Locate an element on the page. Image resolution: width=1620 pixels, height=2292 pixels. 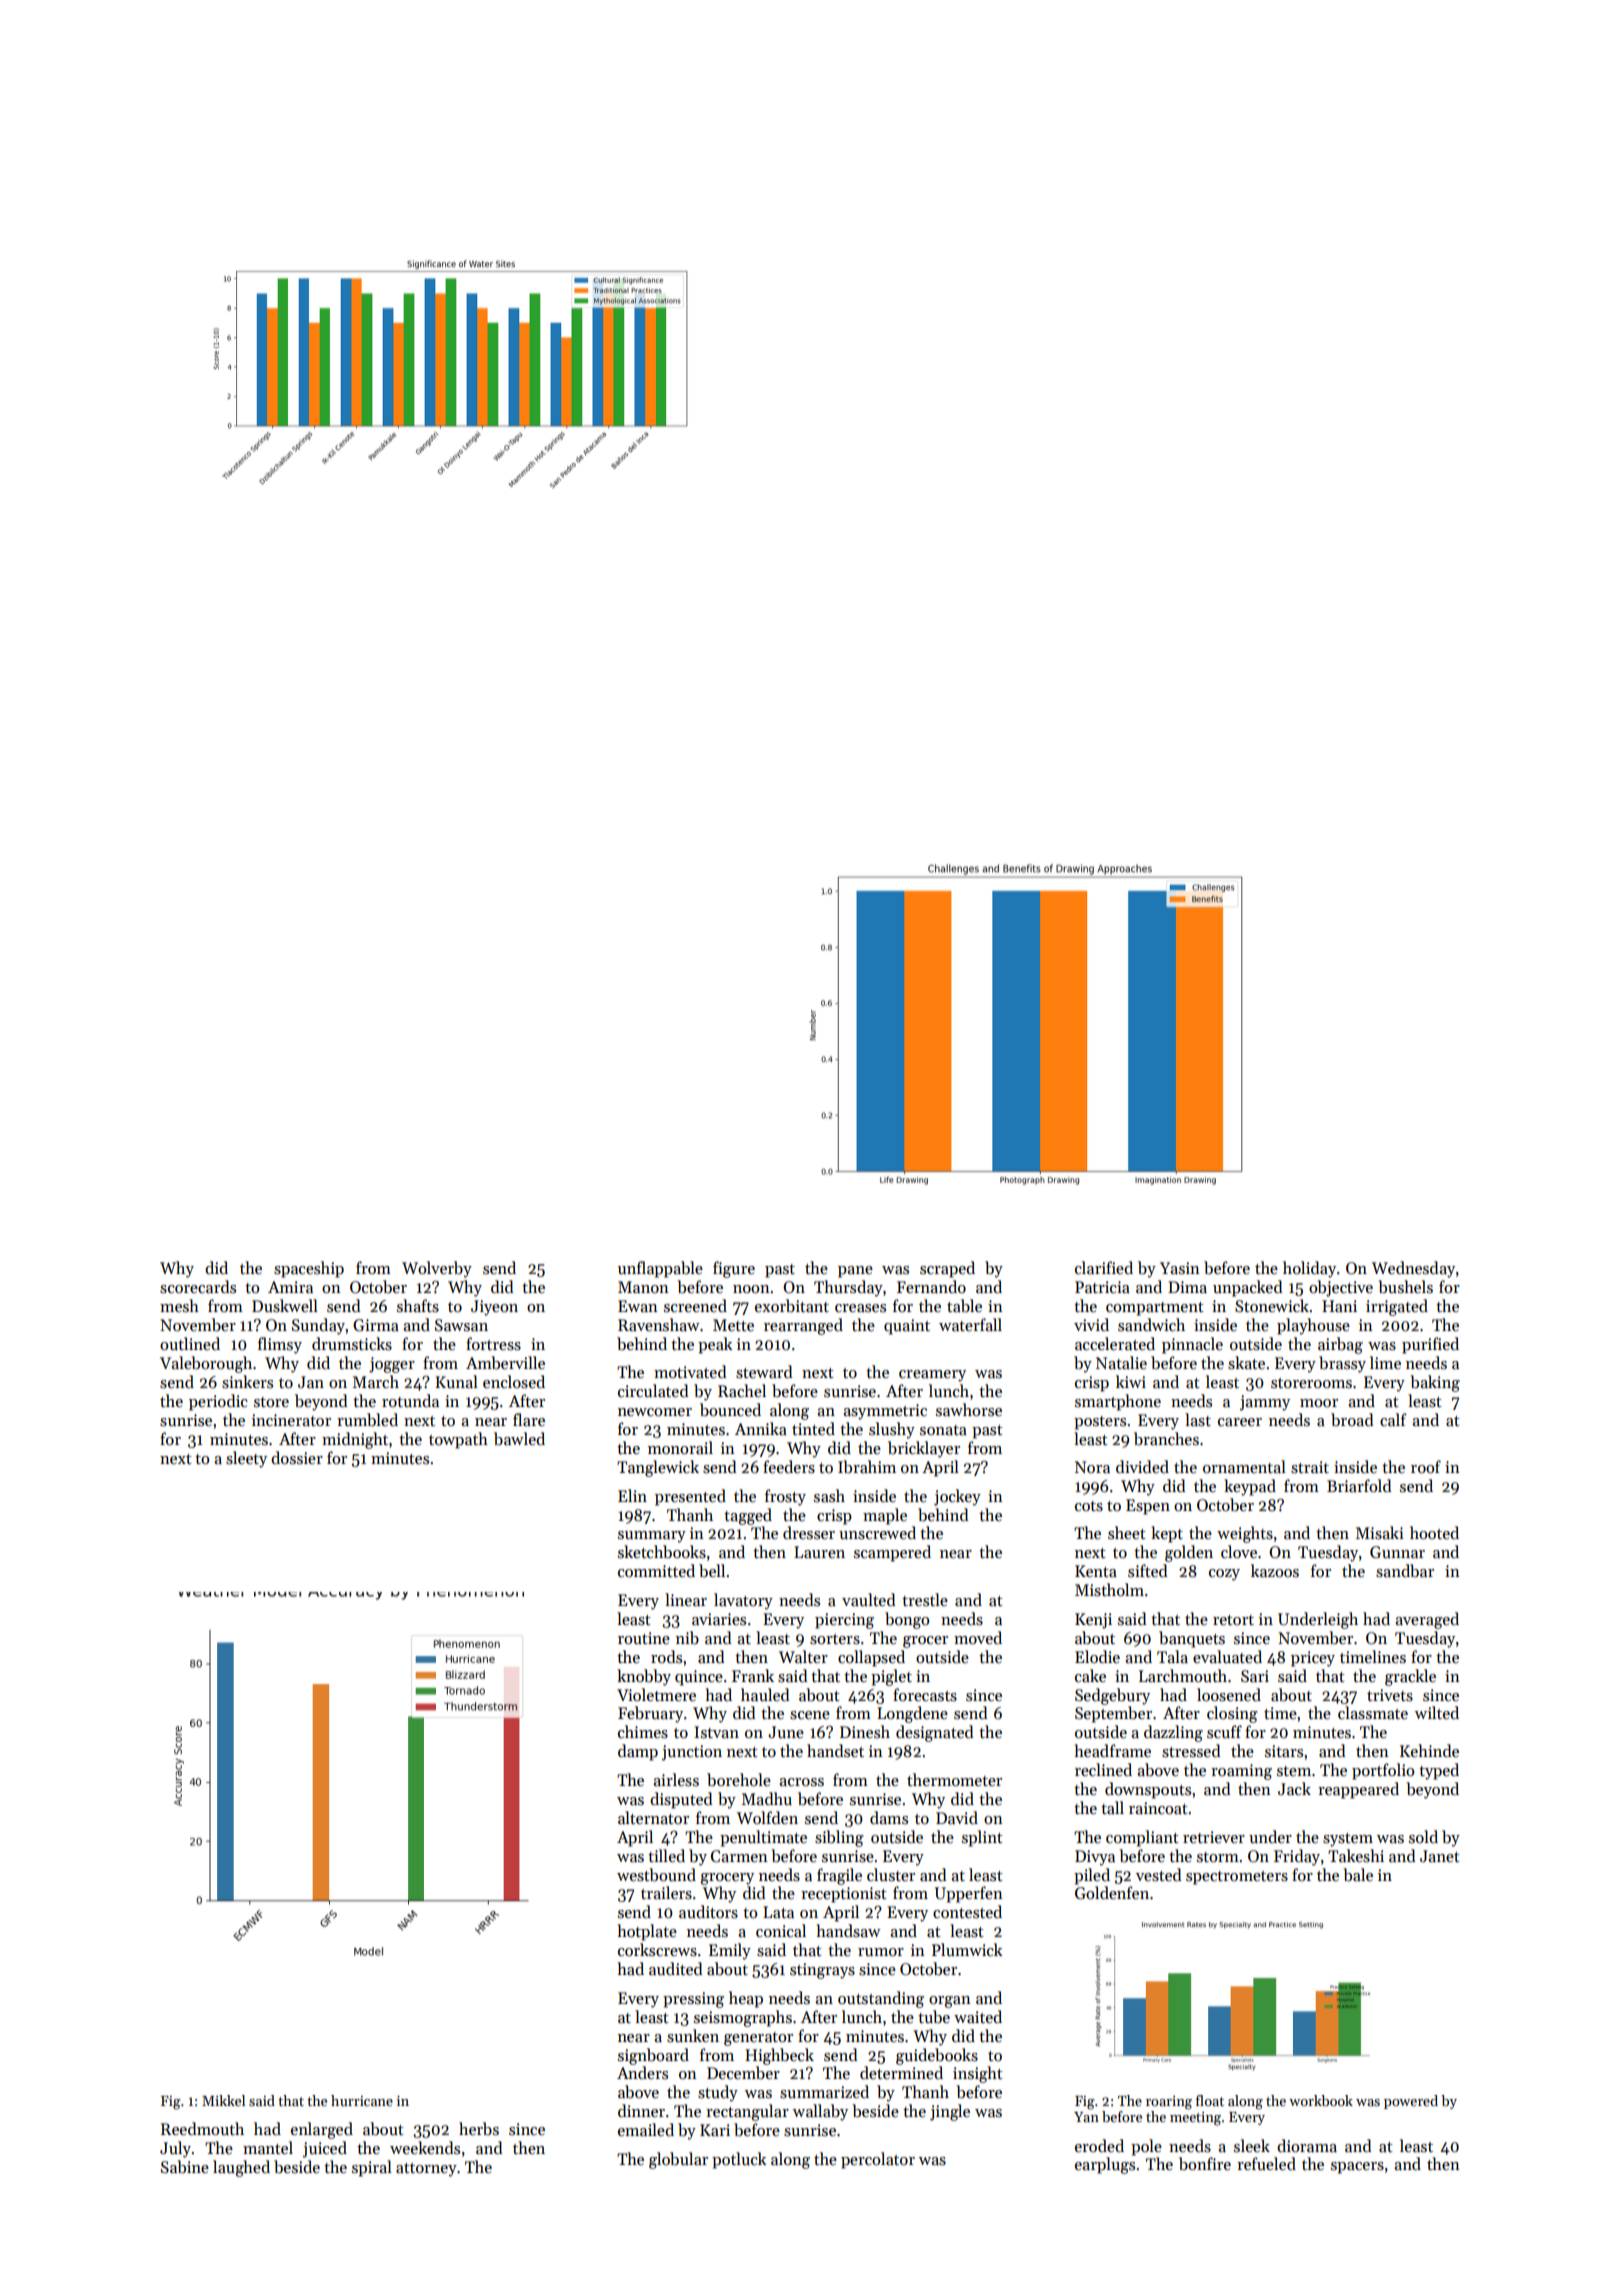
Misaki is located at coordinates (1380, 1533).
